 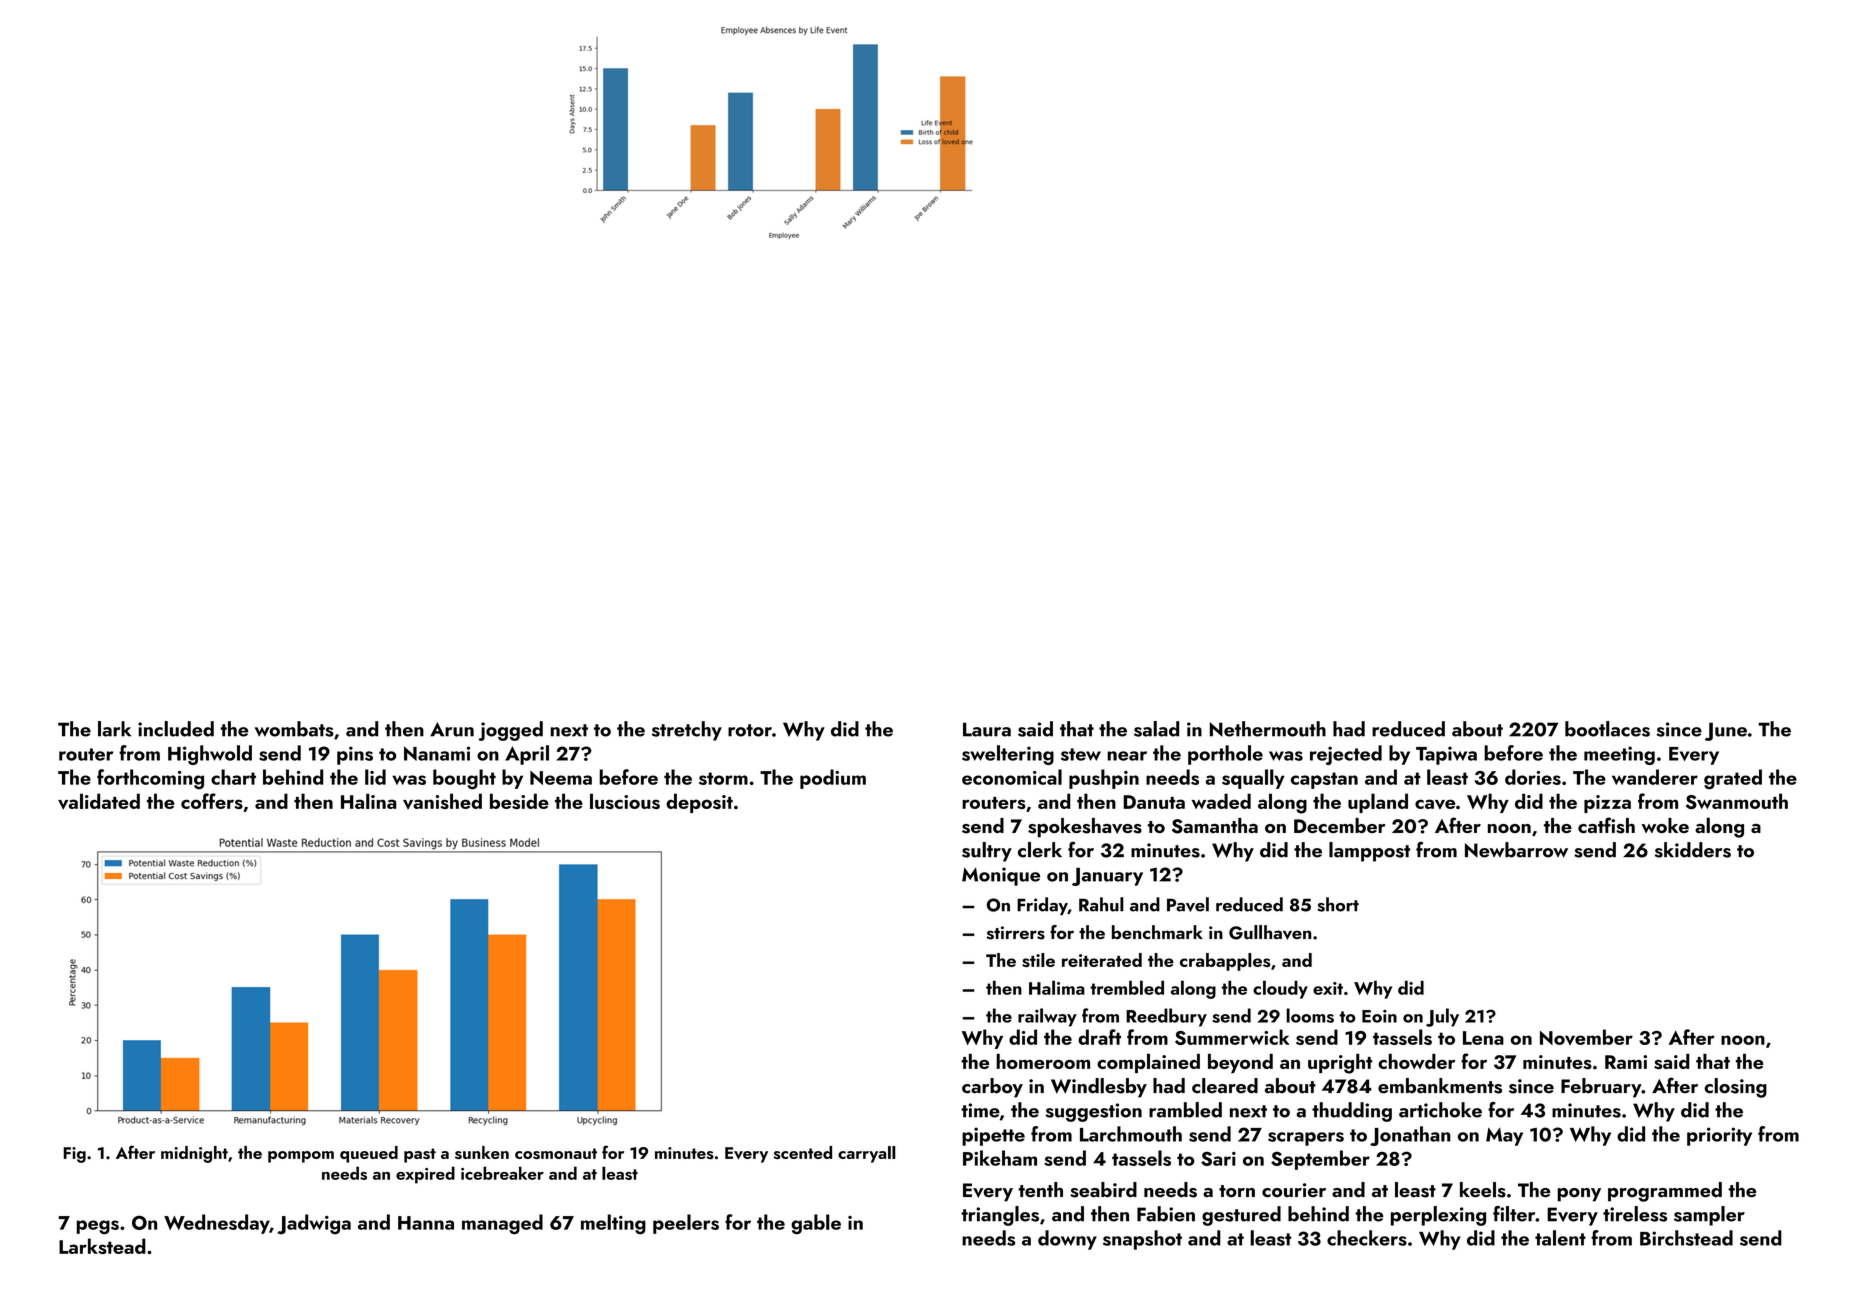 What do you see at coordinates (1655, 777) in the screenshot?
I see `wanderer` at bounding box center [1655, 777].
